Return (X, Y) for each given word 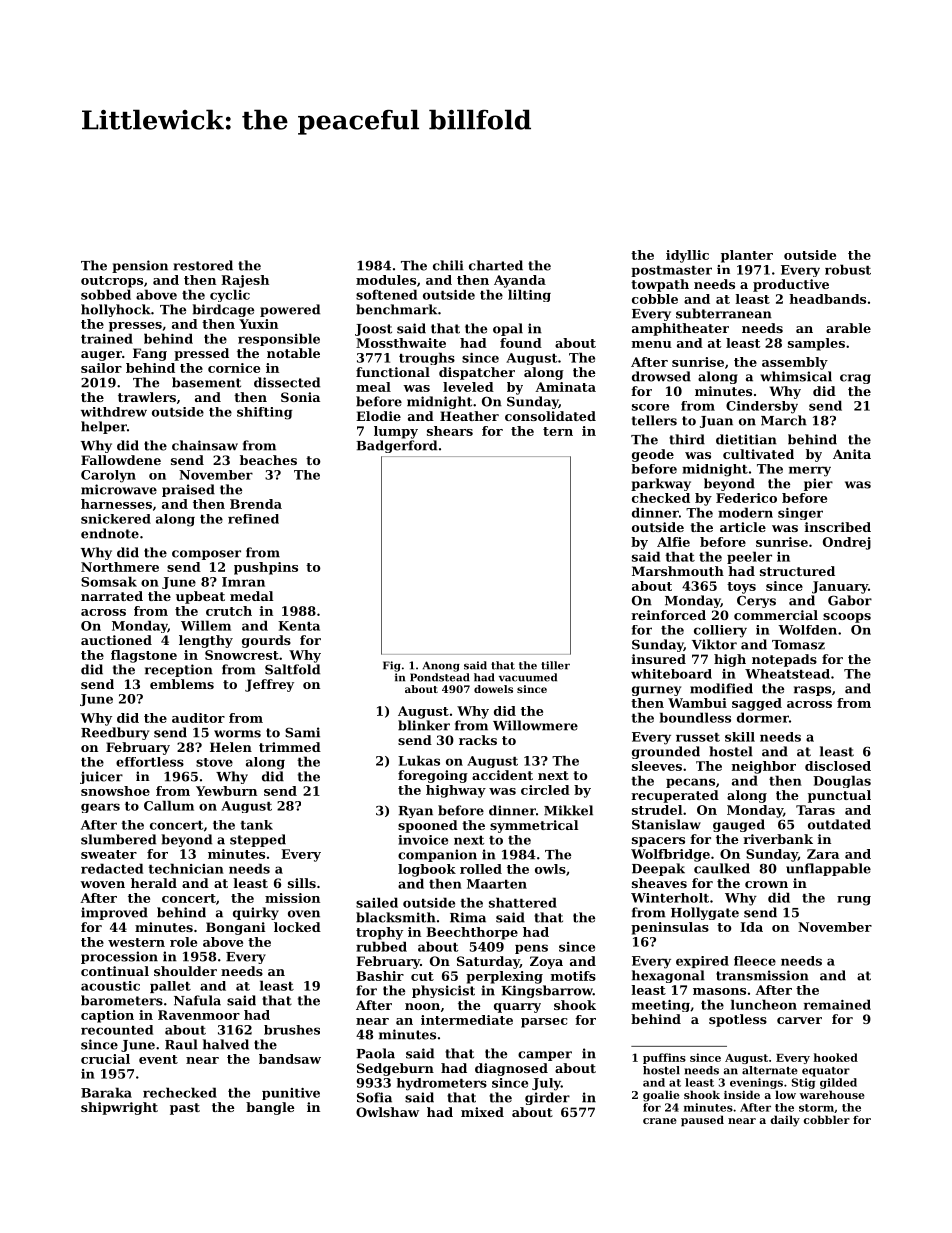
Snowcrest (242, 655)
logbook (427, 870)
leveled (468, 387)
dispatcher (477, 373)
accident (502, 775)
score (650, 407)
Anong (441, 666)
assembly (795, 363)
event (158, 1059)
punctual (839, 796)
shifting (265, 413)
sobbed (106, 294)
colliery (720, 631)
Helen (231, 747)
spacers (658, 842)
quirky (256, 913)
